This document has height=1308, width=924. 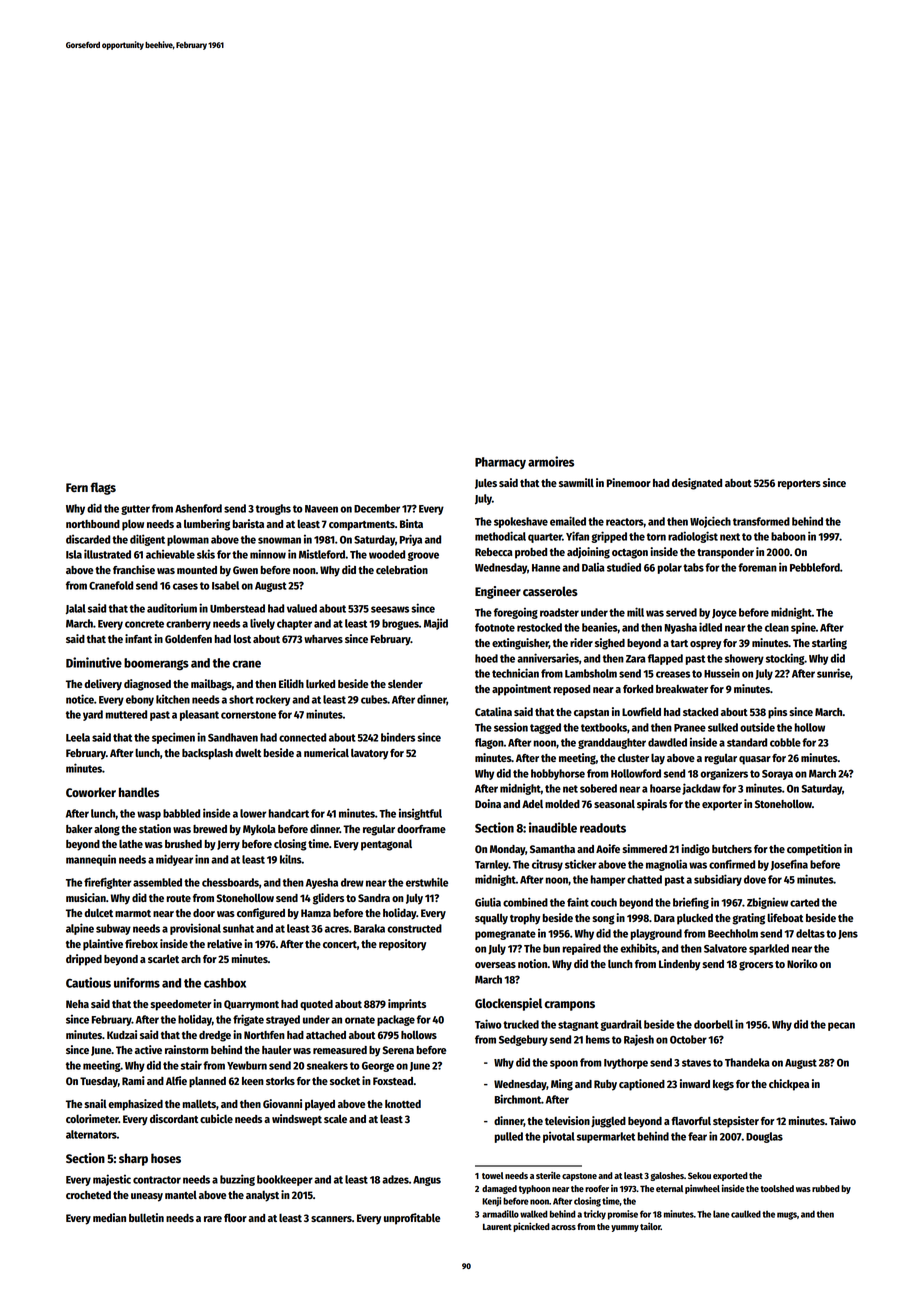 What do you see at coordinates (567, 1120) in the document?
I see `television` at bounding box center [567, 1120].
